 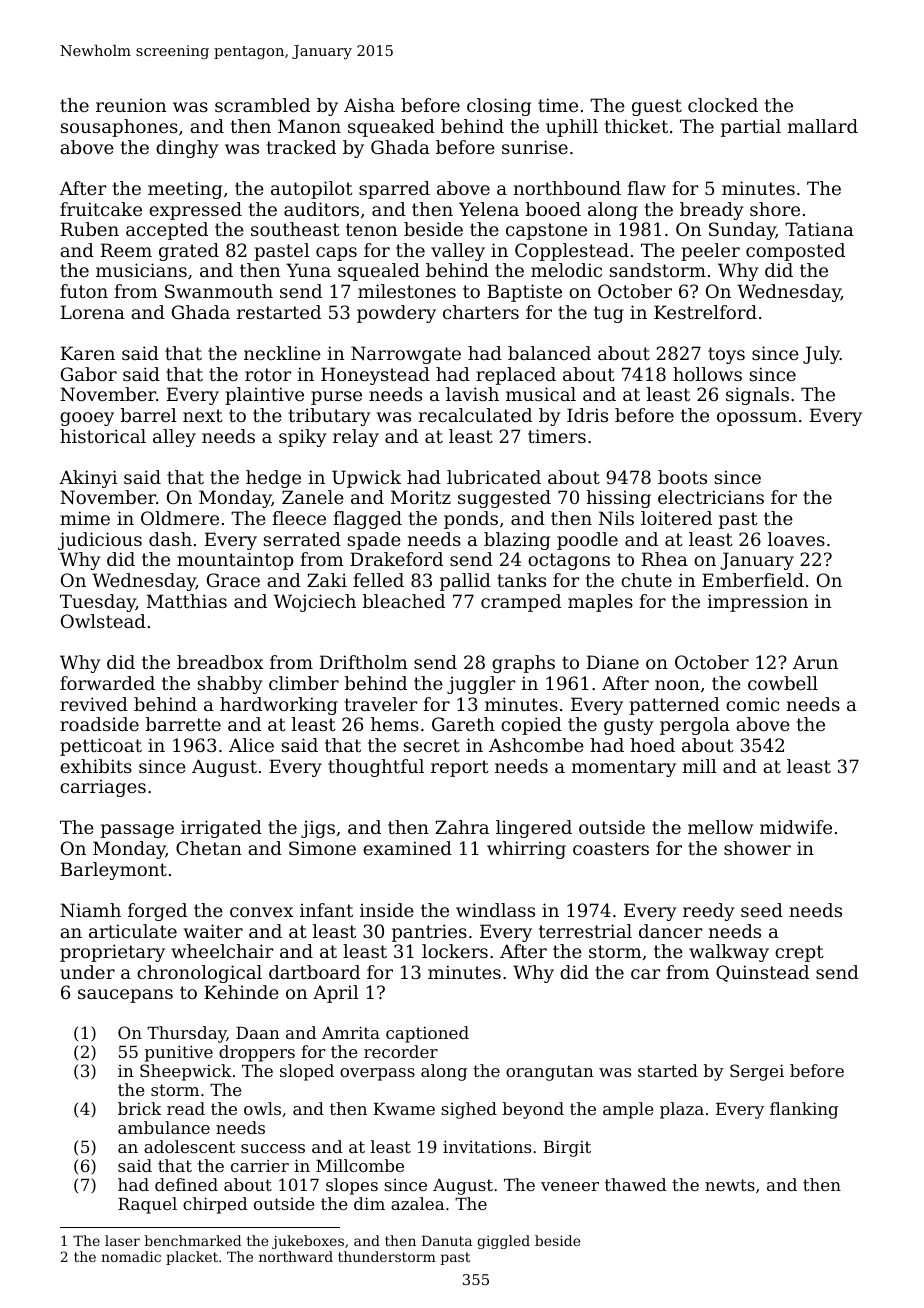 What do you see at coordinates (371, 229) in the screenshot?
I see `tenon` at bounding box center [371, 229].
